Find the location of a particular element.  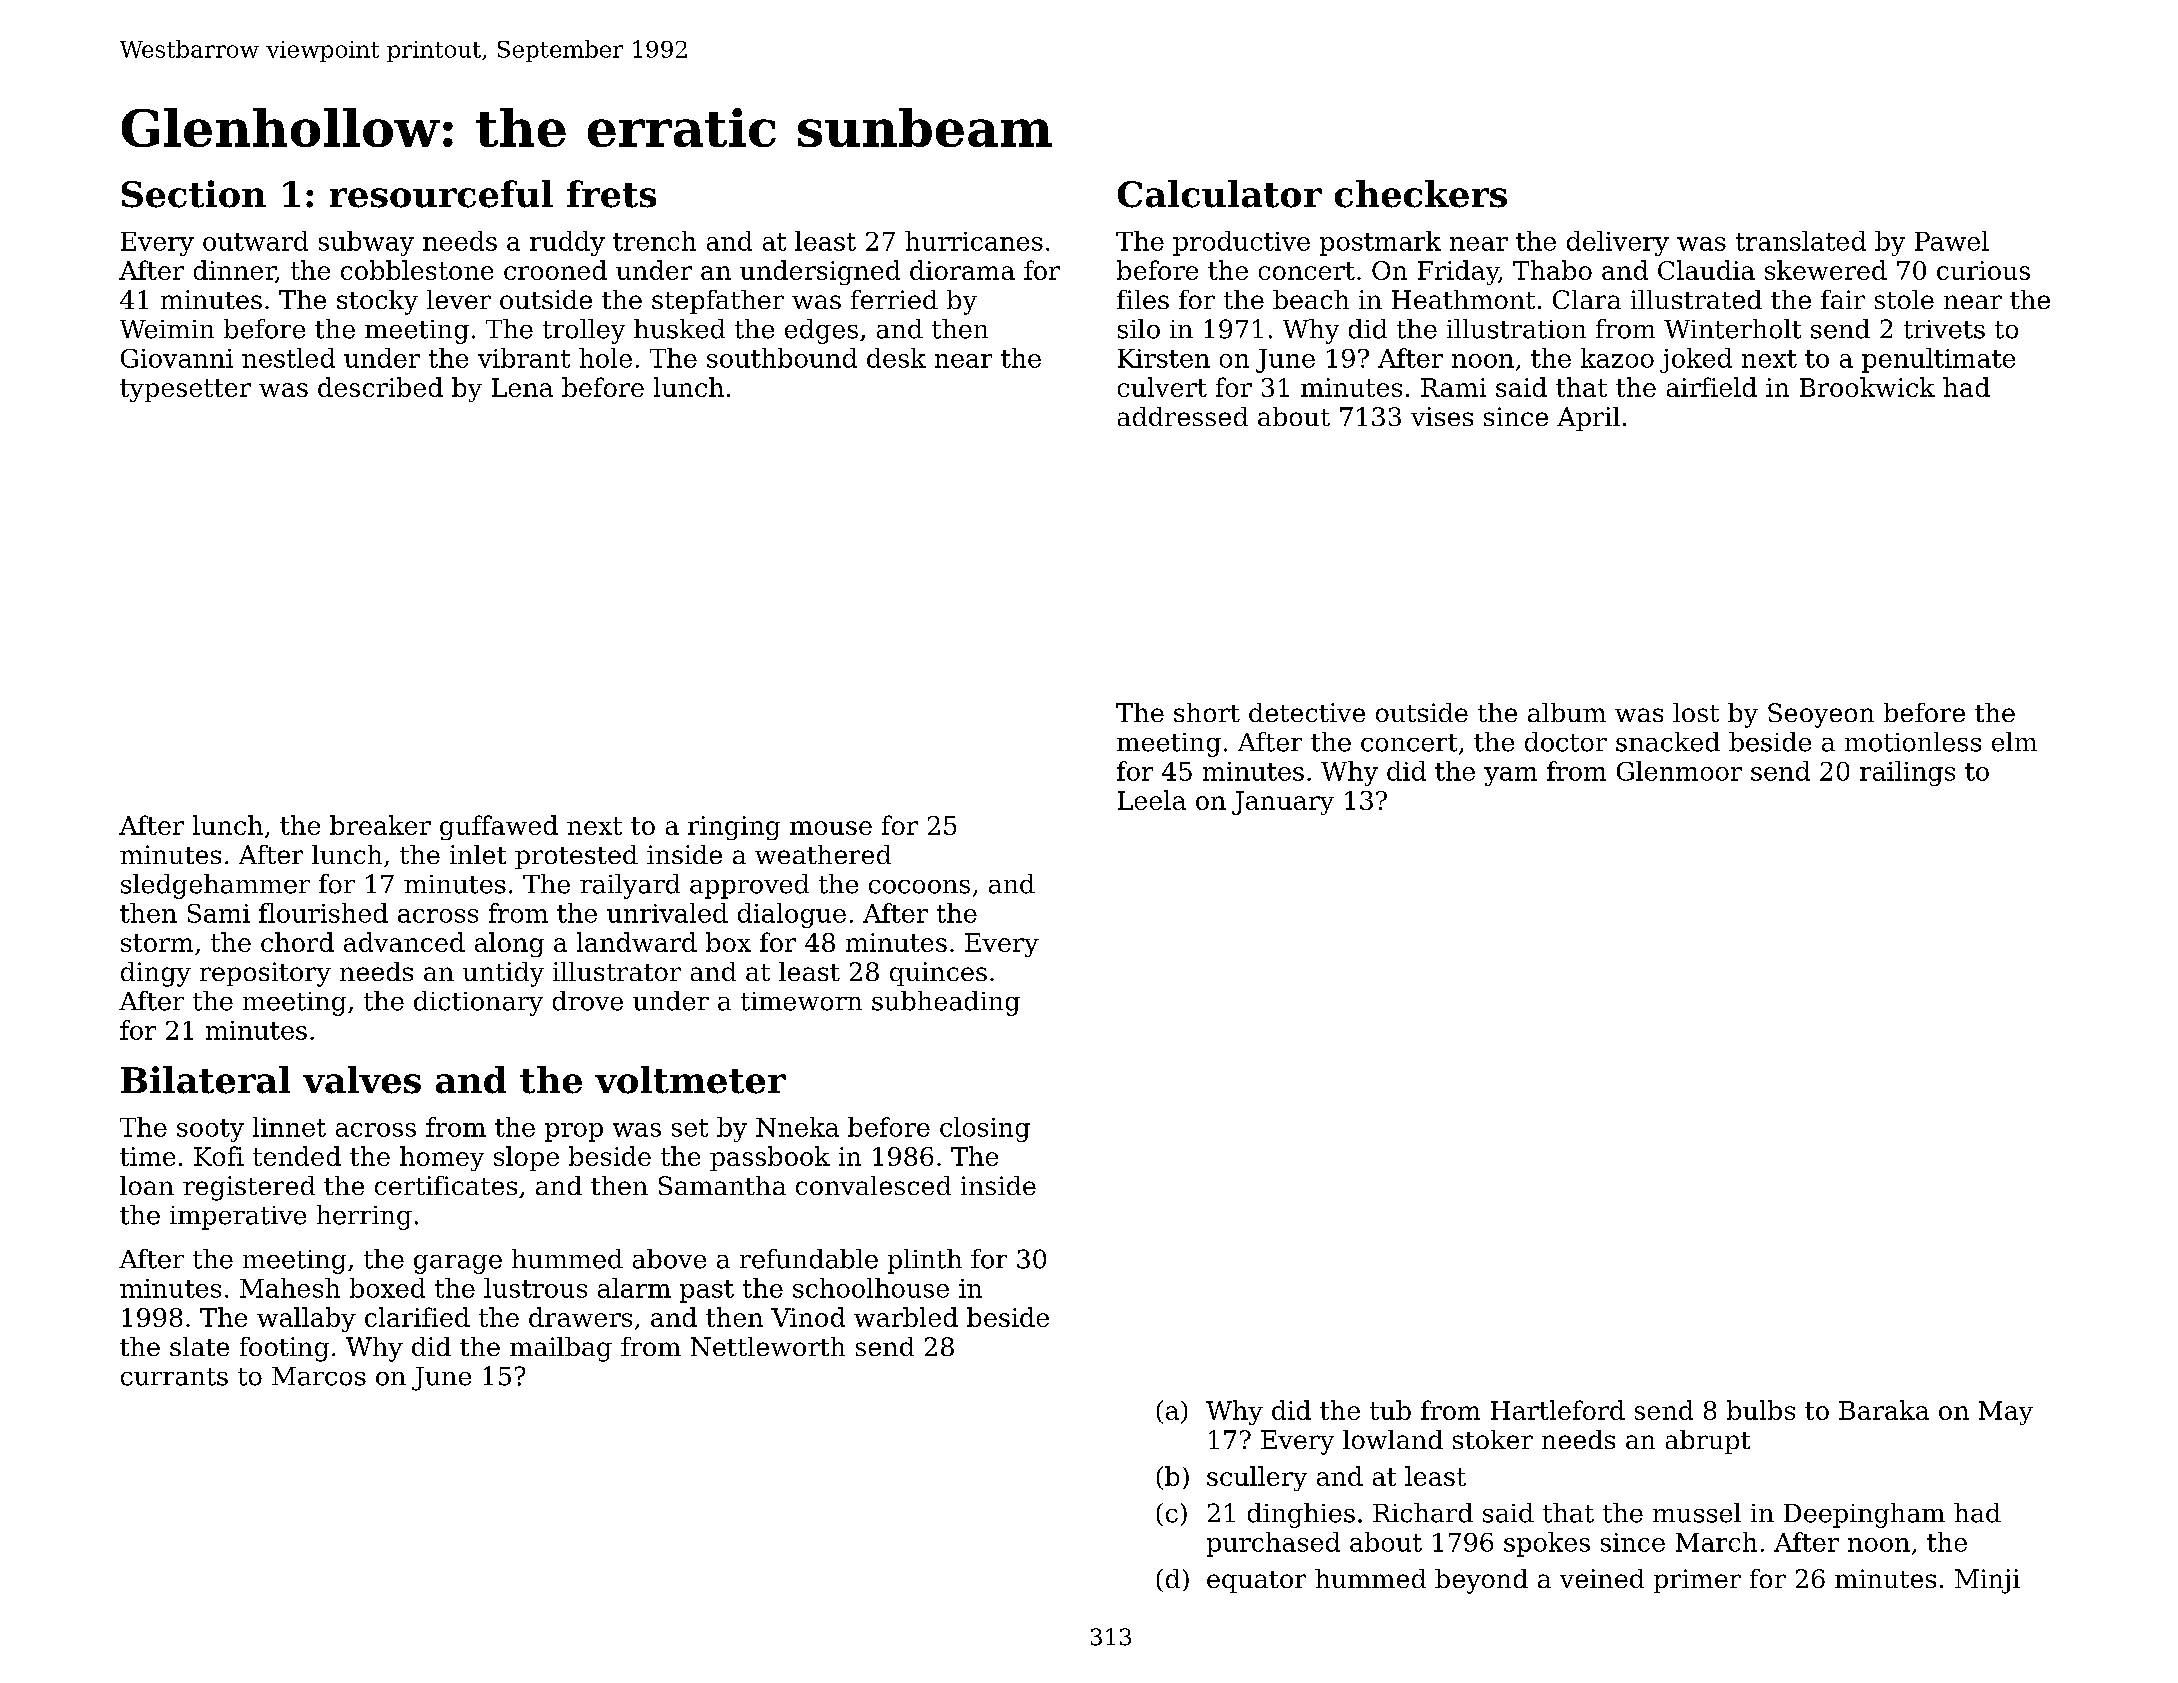

beyond is located at coordinates (1481, 1581).
